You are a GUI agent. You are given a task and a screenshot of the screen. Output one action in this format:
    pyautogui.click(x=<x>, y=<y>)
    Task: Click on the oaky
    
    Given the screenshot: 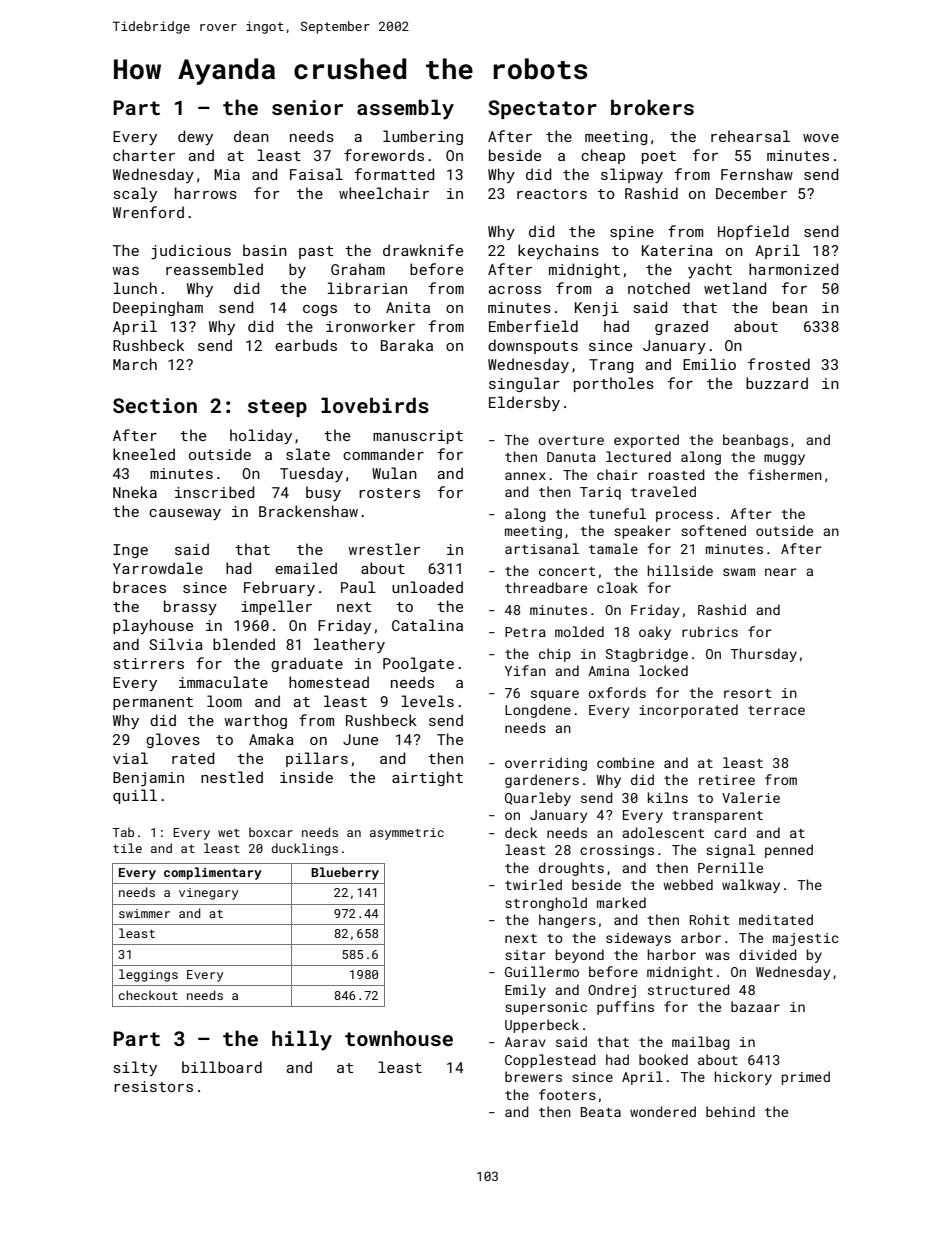 What is the action you would take?
    pyautogui.click(x=655, y=633)
